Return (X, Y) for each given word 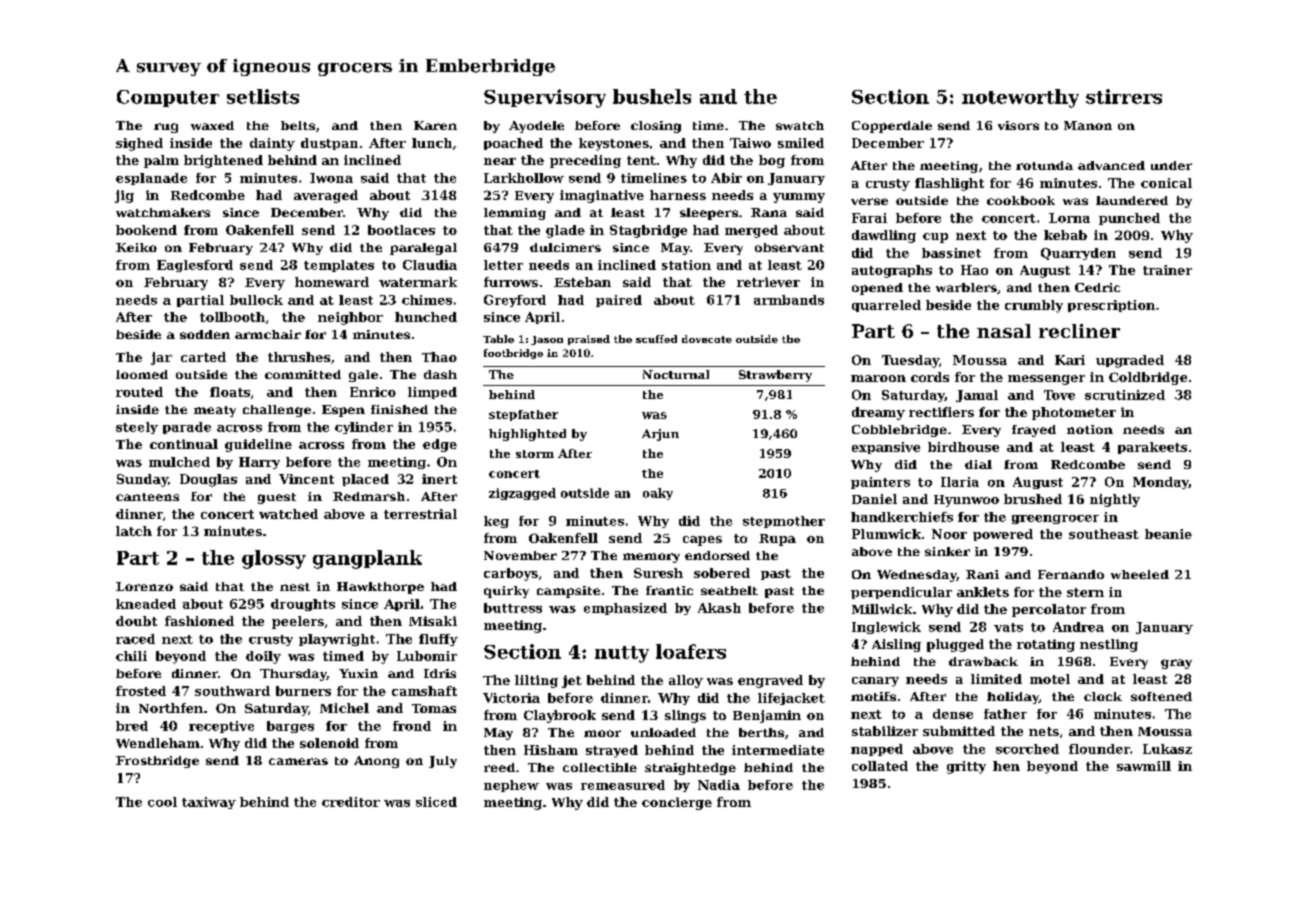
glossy (274, 559)
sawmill (1144, 766)
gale (363, 376)
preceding (585, 161)
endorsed (717, 555)
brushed (1033, 499)
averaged (326, 196)
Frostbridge (157, 762)
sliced (436, 802)
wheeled (1140, 574)
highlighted (527, 435)
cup (935, 238)
